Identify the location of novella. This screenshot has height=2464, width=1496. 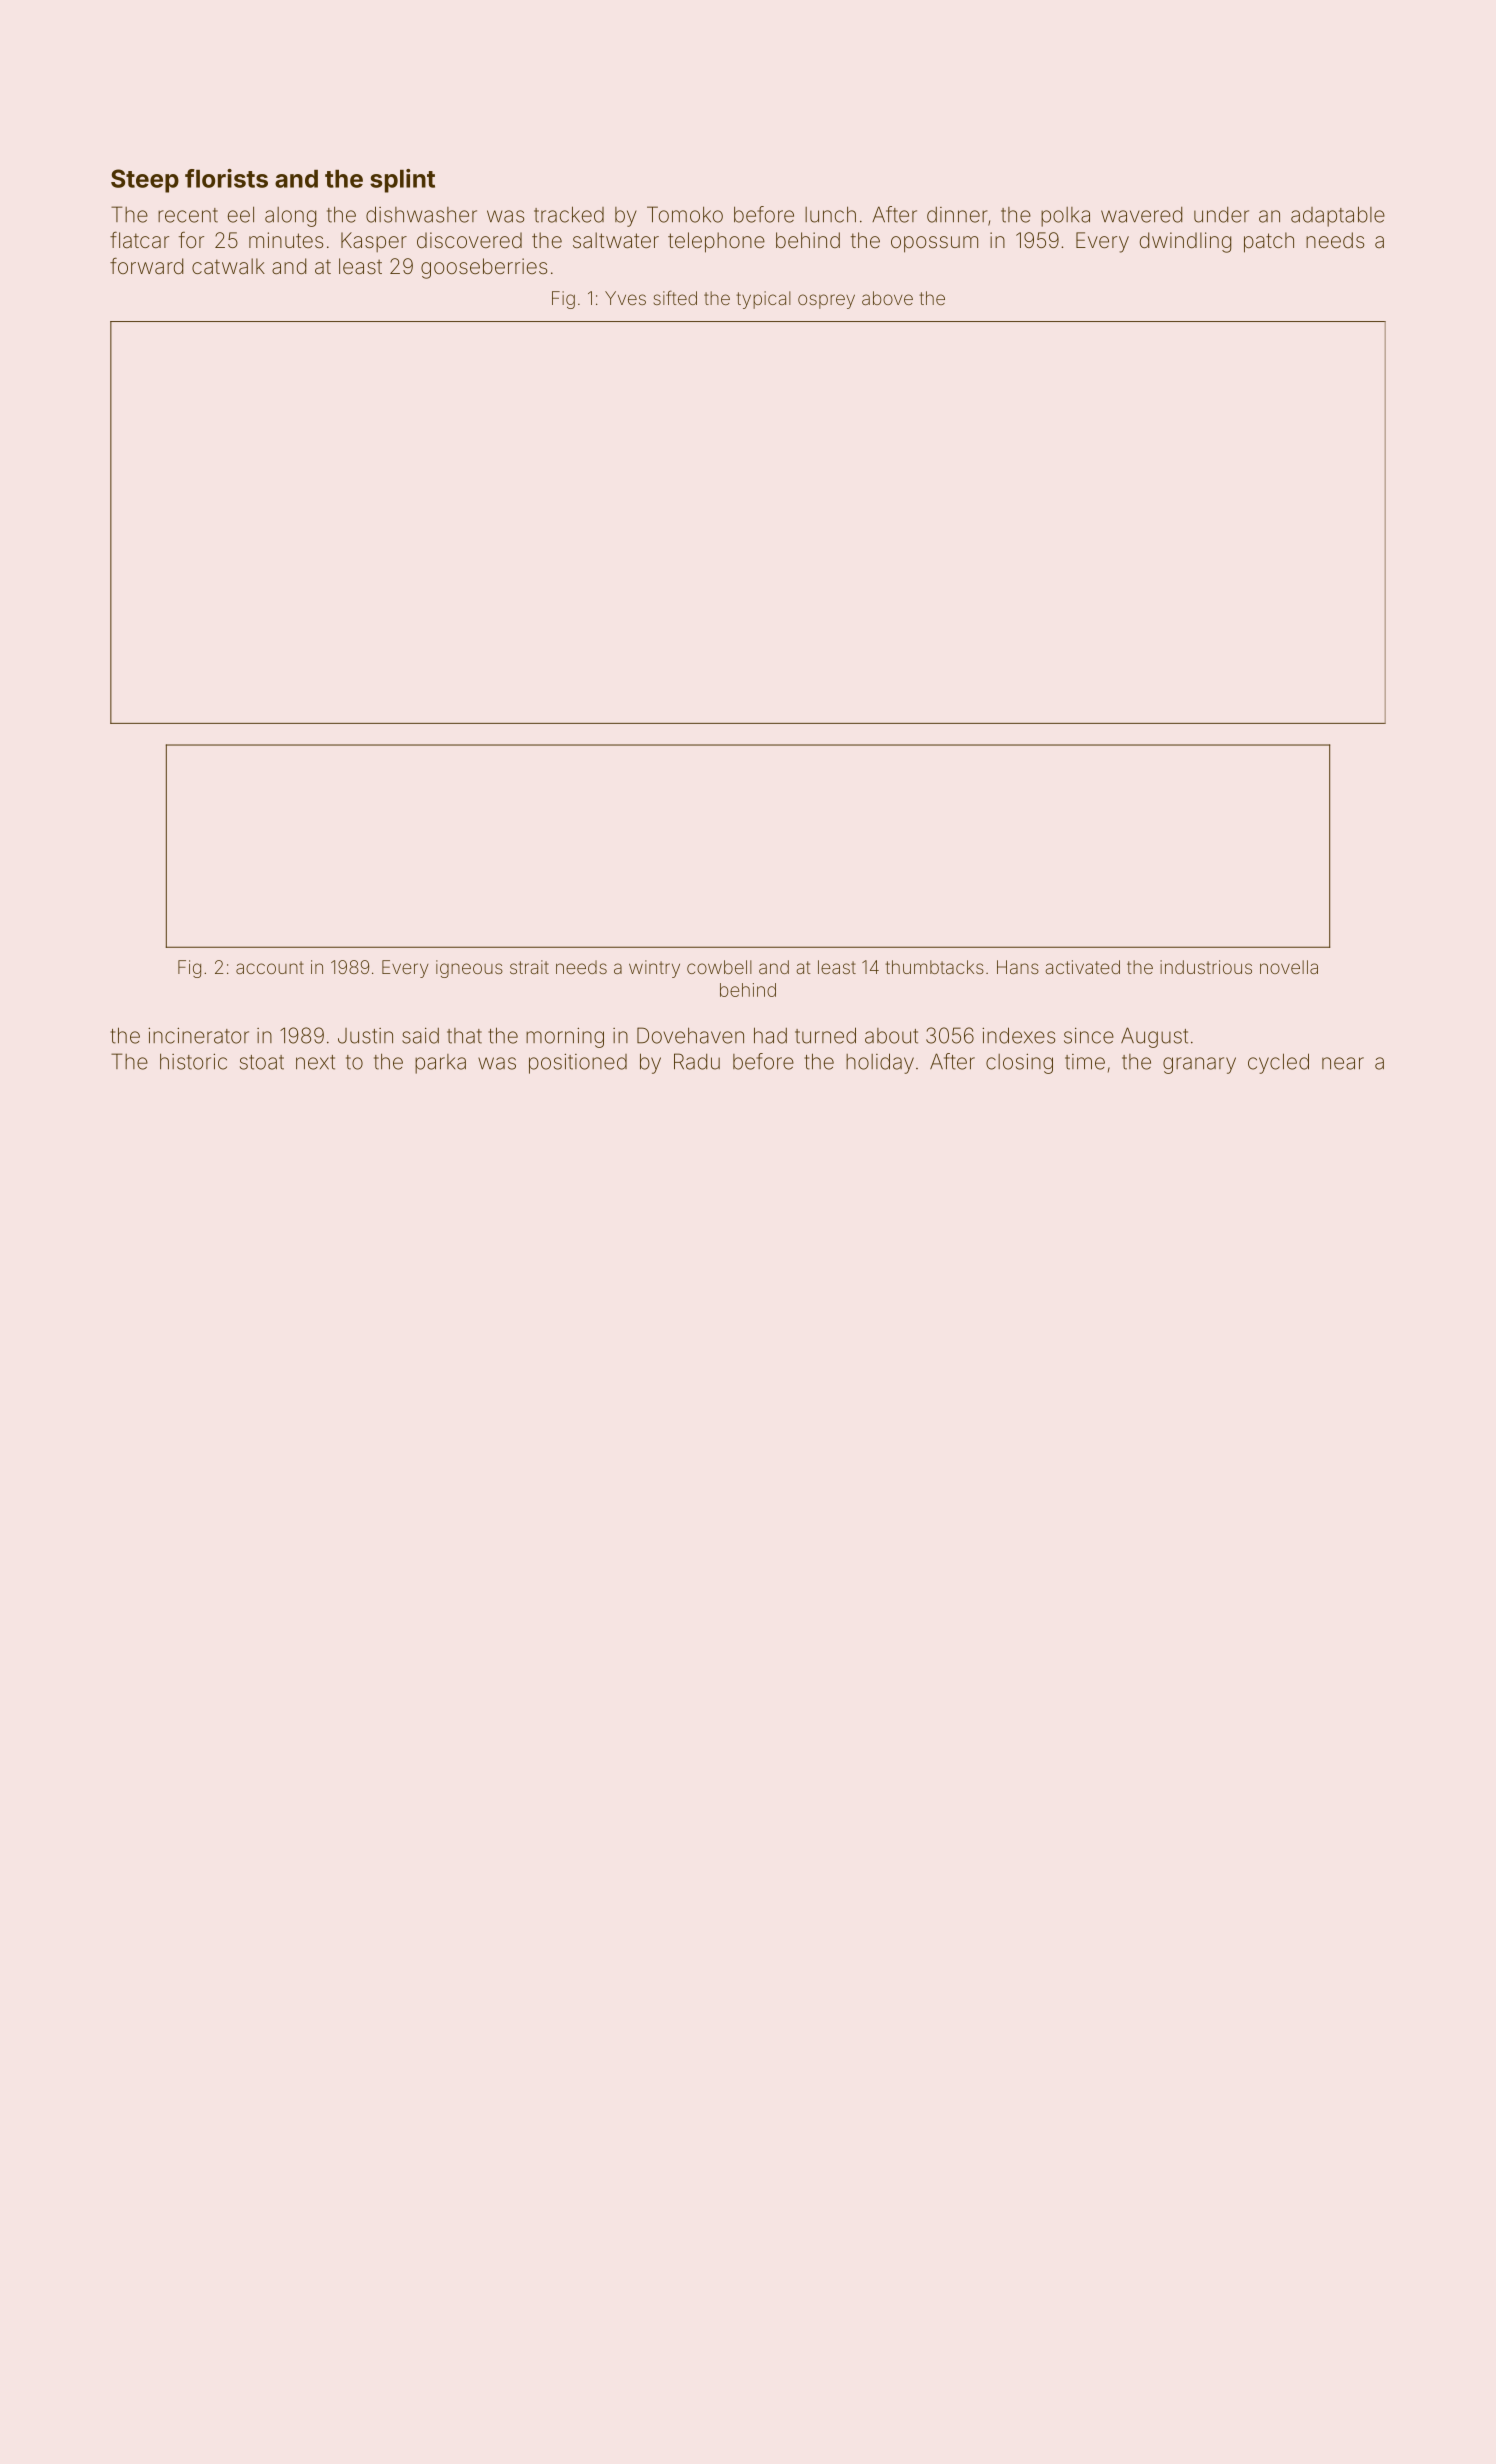
(1289, 967).
